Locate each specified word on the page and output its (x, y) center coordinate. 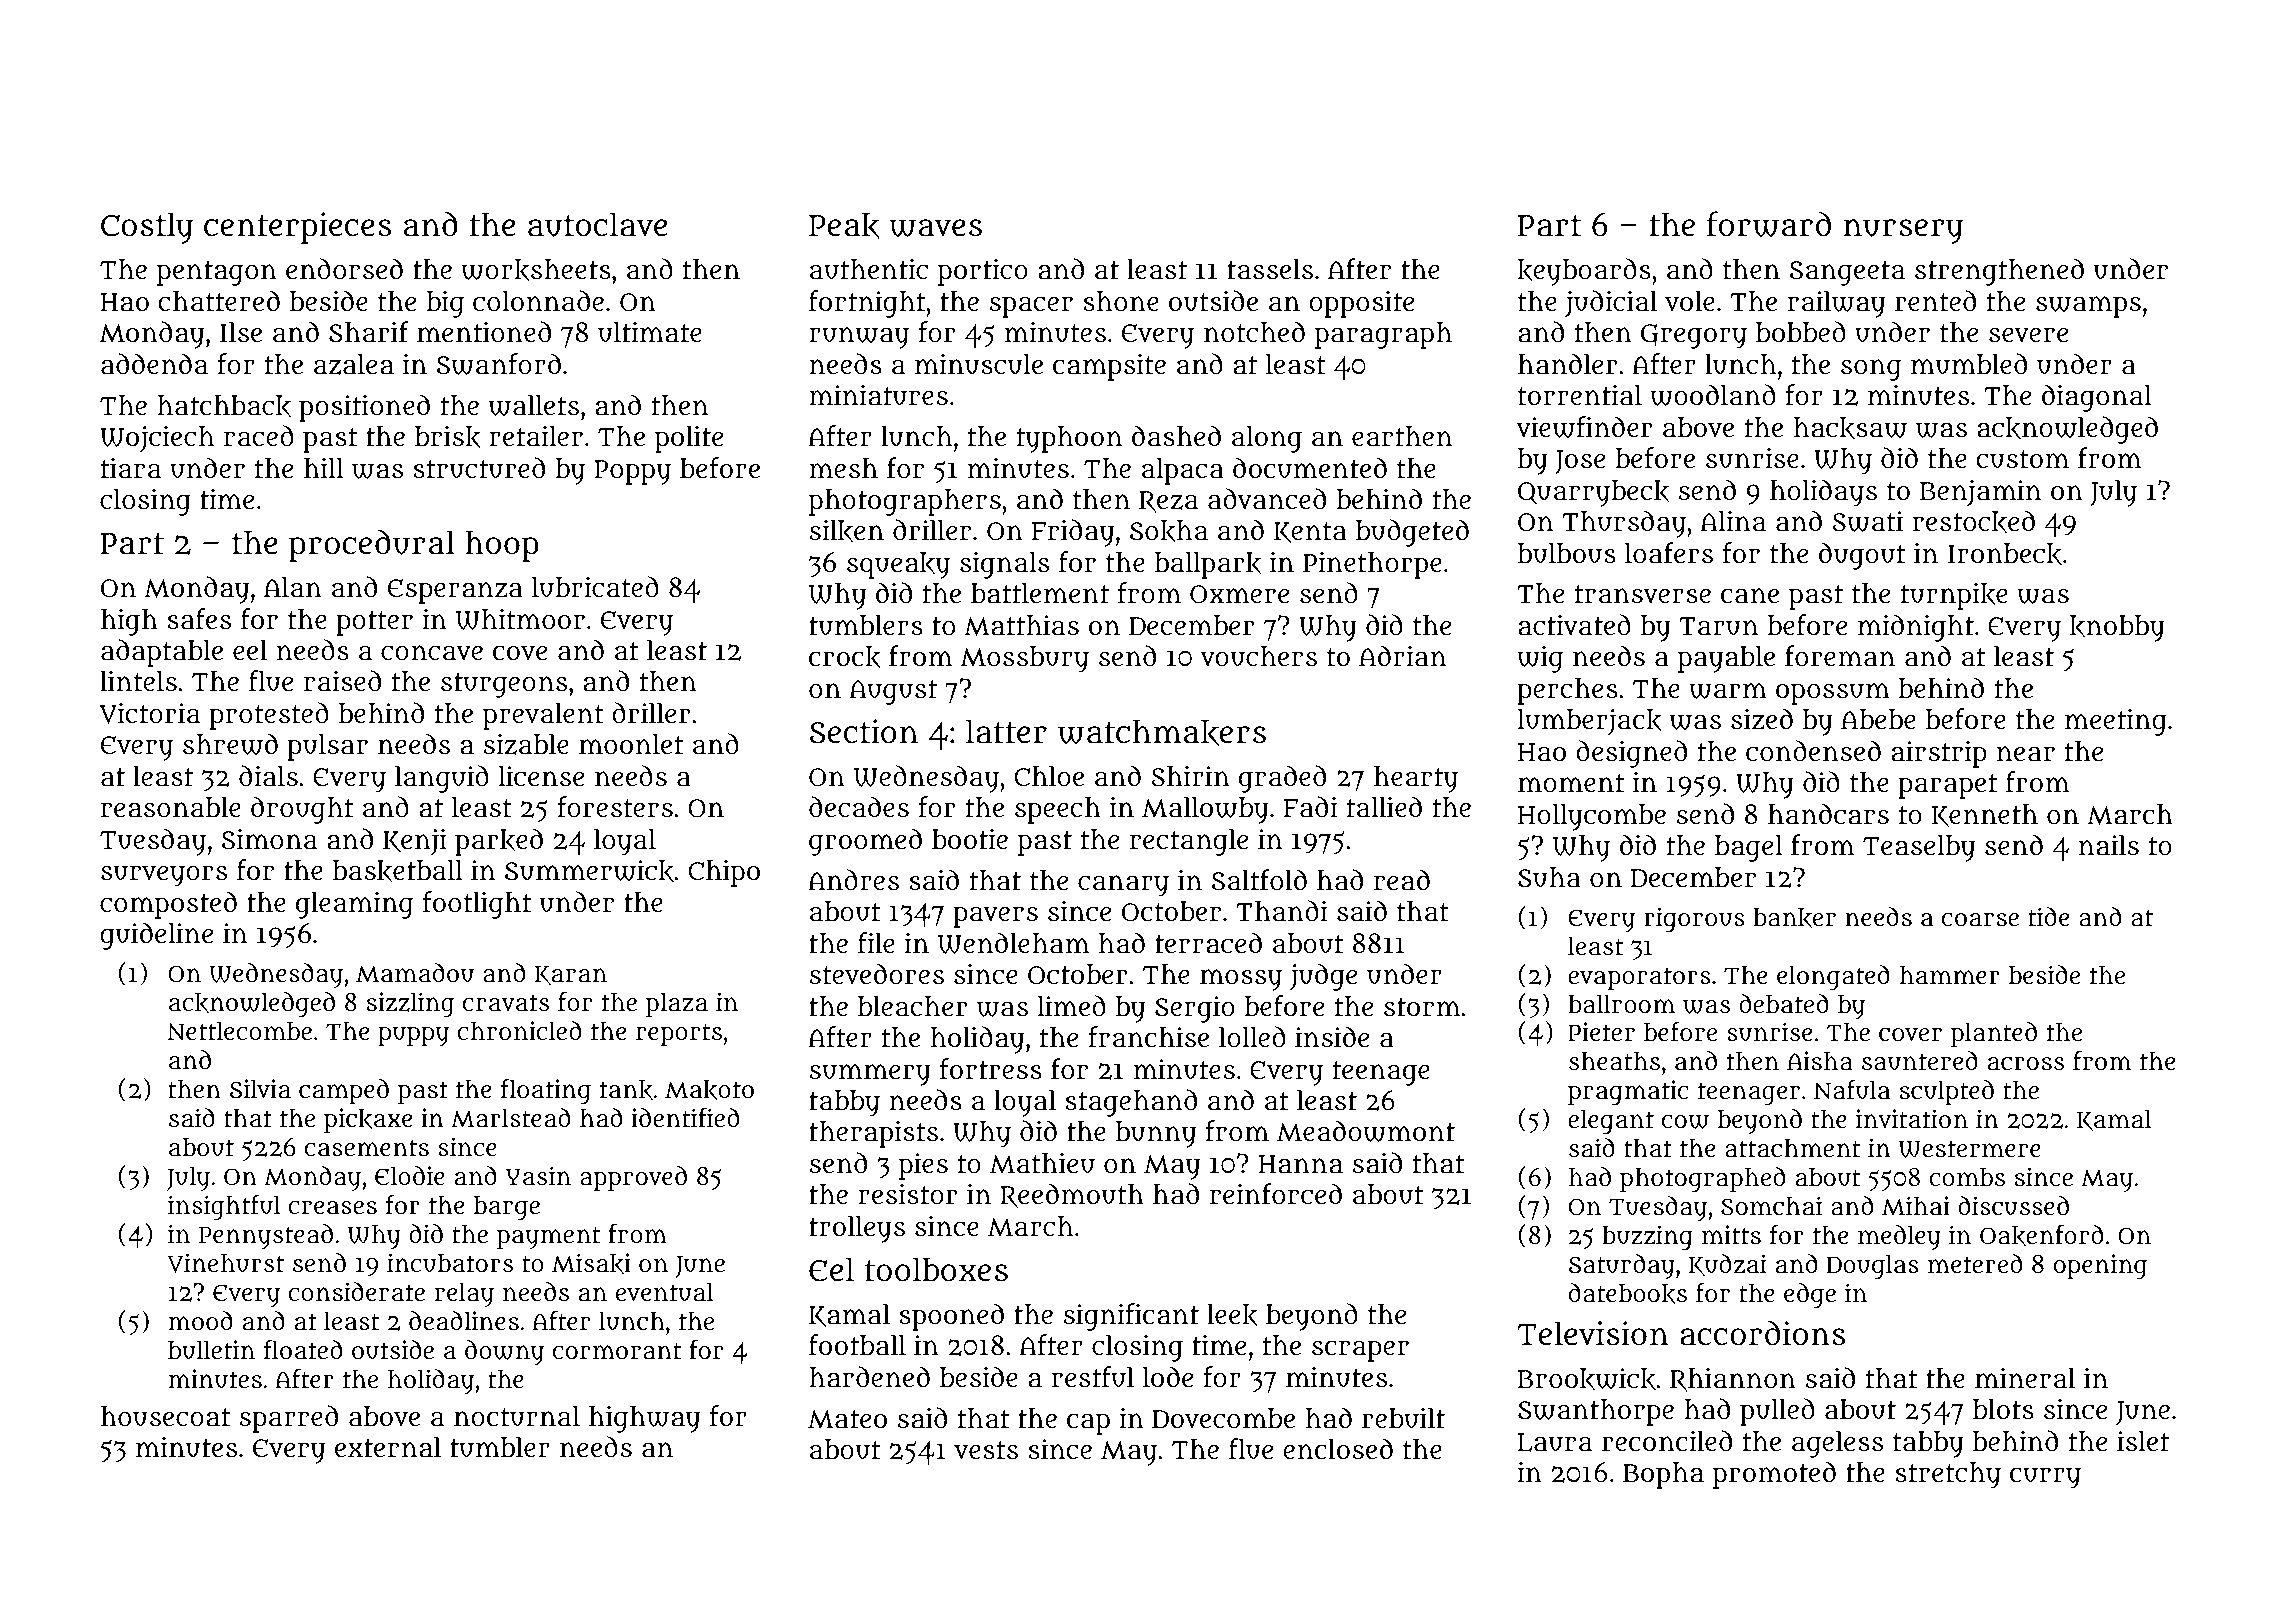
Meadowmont (1366, 1131)
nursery (1903, 231)
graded (1282, 779)
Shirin (1190, 776)
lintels (138, 681)
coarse (1980, 920)
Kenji (414, 842)
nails (2109, 845)
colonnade (538, 301)
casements (367, 1148)
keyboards (1584, 272)
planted (1994, 1034)
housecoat (166, 1416)
